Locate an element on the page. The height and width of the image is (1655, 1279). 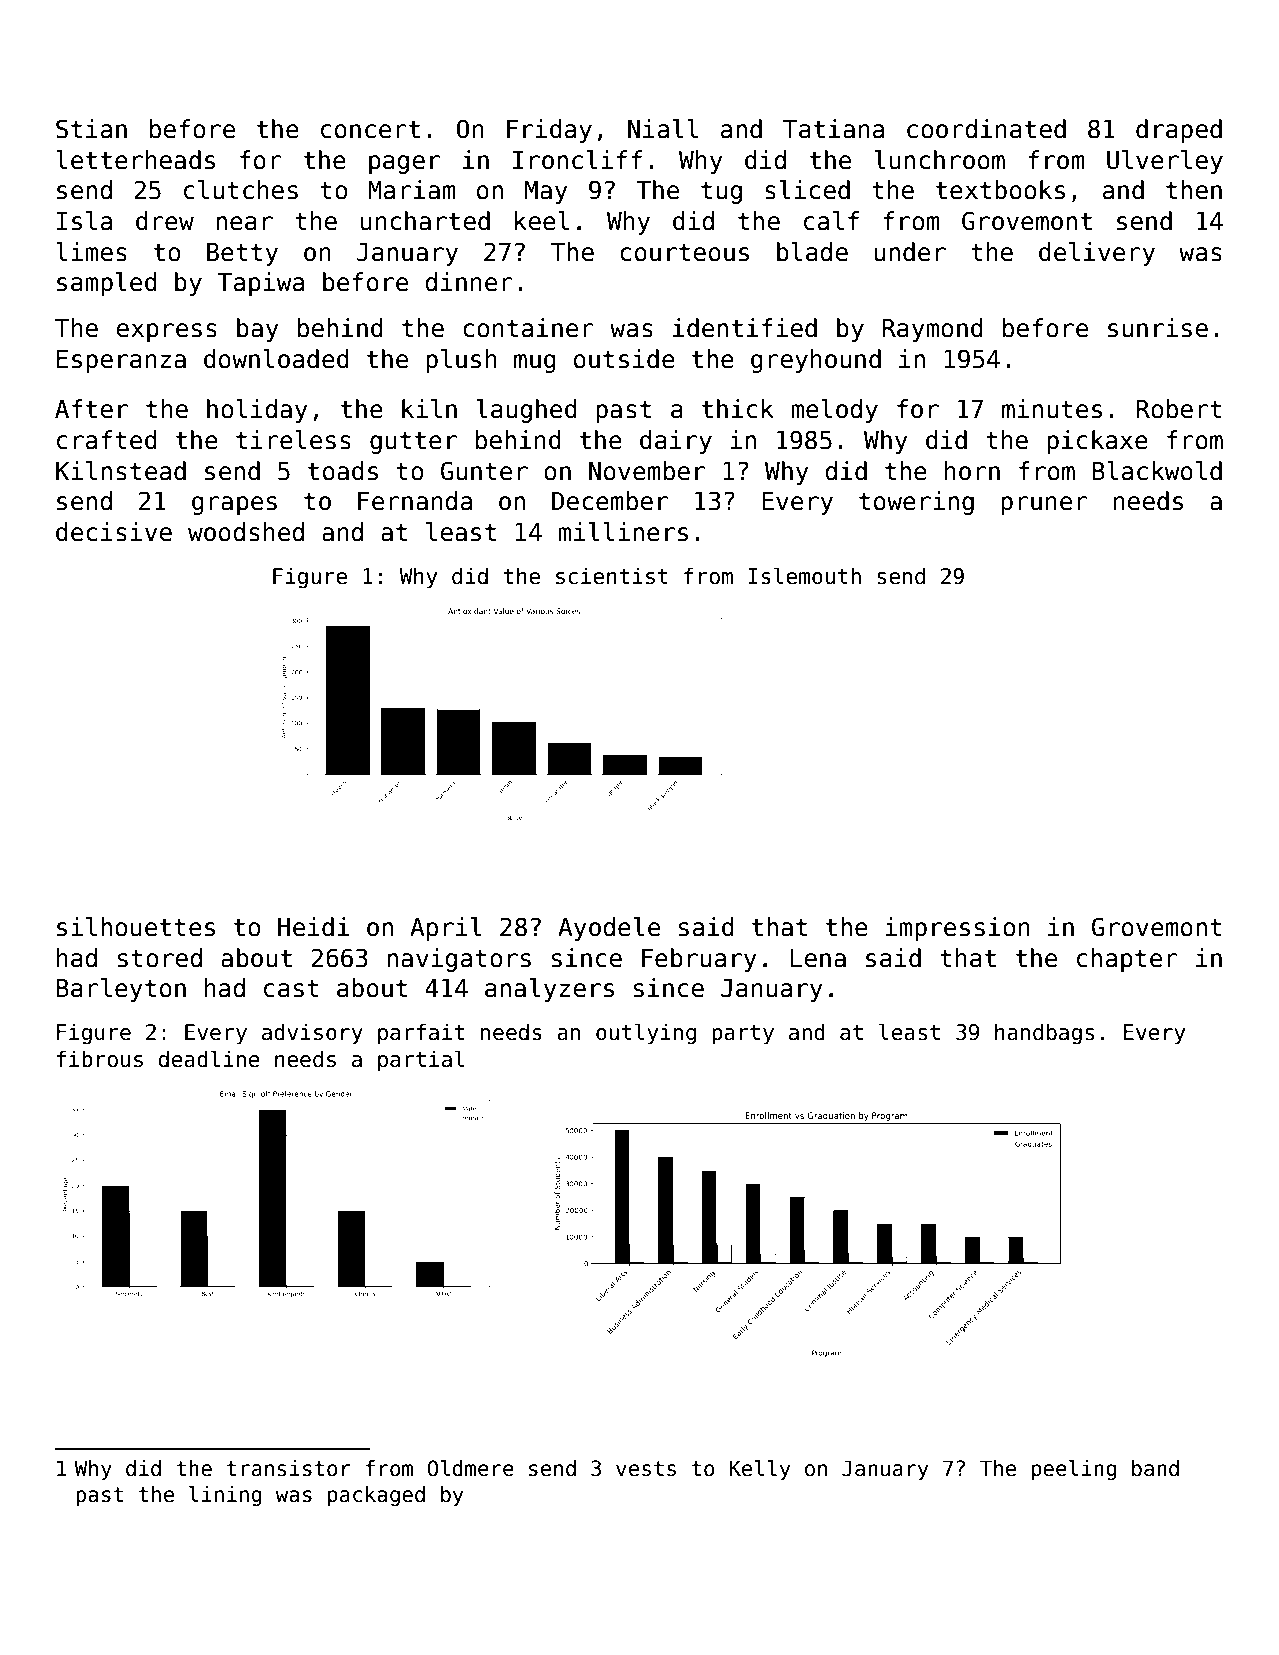
Oldmere is located at coordinates (471, 1468).
